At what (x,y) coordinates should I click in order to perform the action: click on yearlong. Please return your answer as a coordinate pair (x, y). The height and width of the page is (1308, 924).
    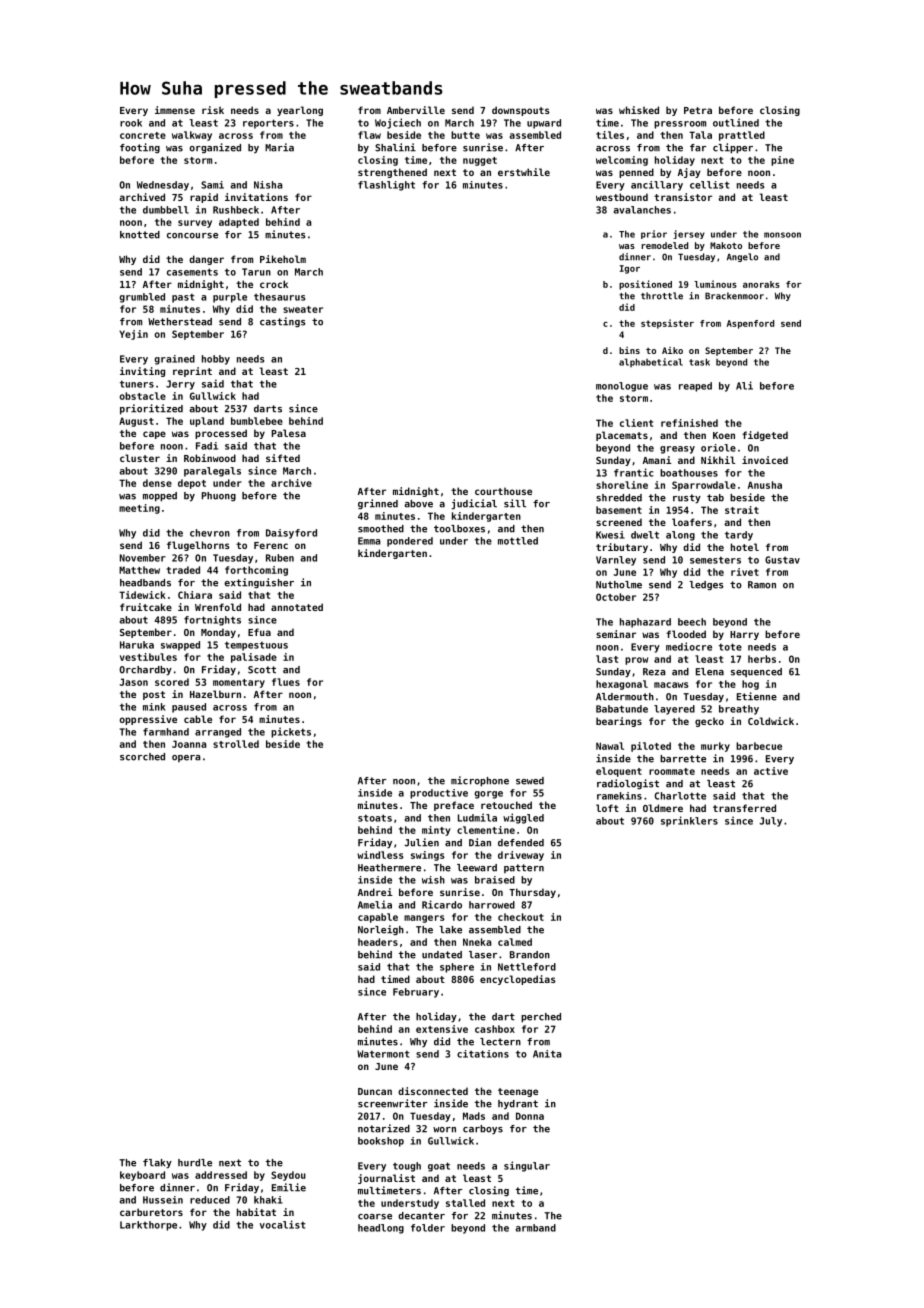
    Looking at the image, I should click on (300, 111).
